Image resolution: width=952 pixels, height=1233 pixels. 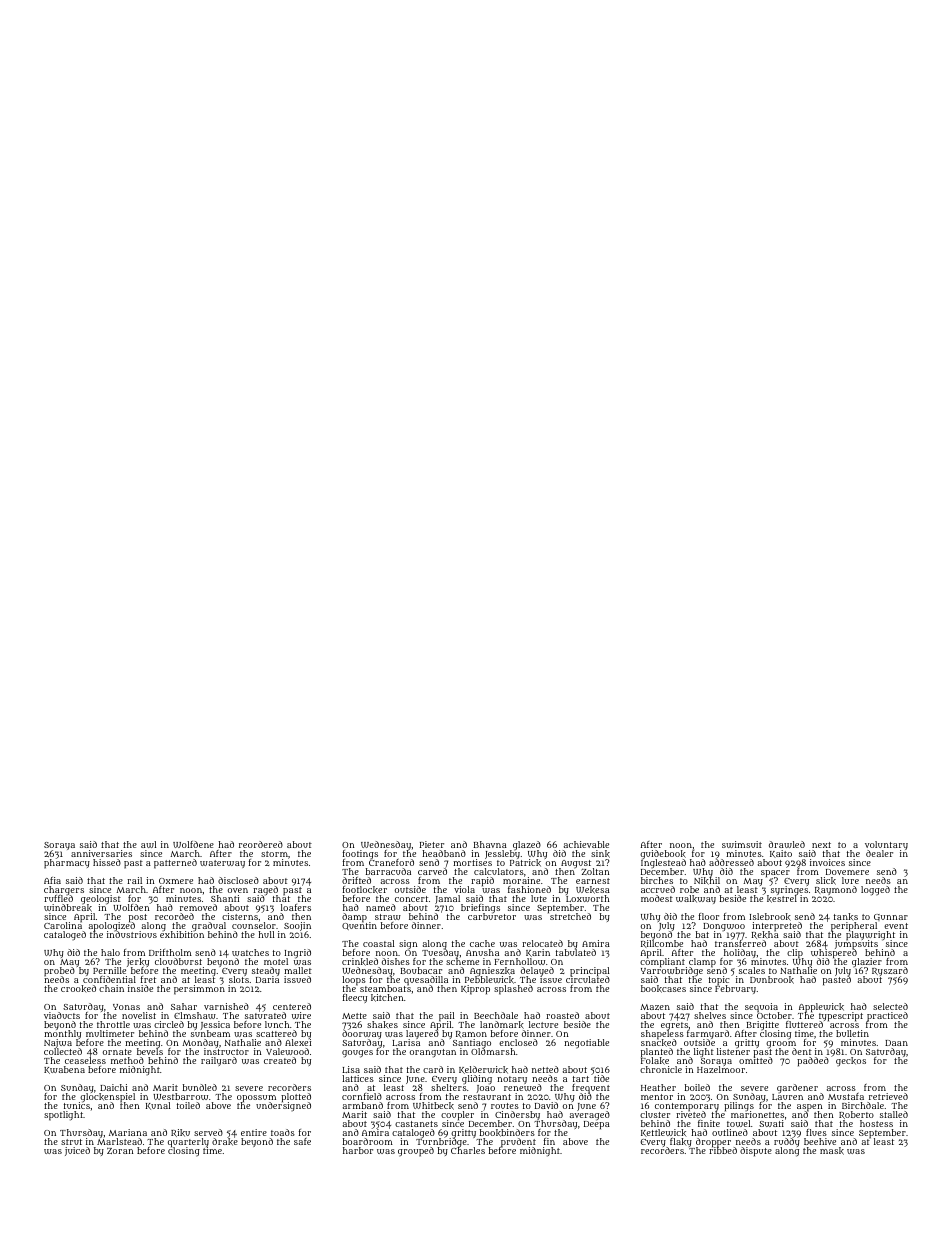 I want to click on Pieter, so click(x=432, y=844).
